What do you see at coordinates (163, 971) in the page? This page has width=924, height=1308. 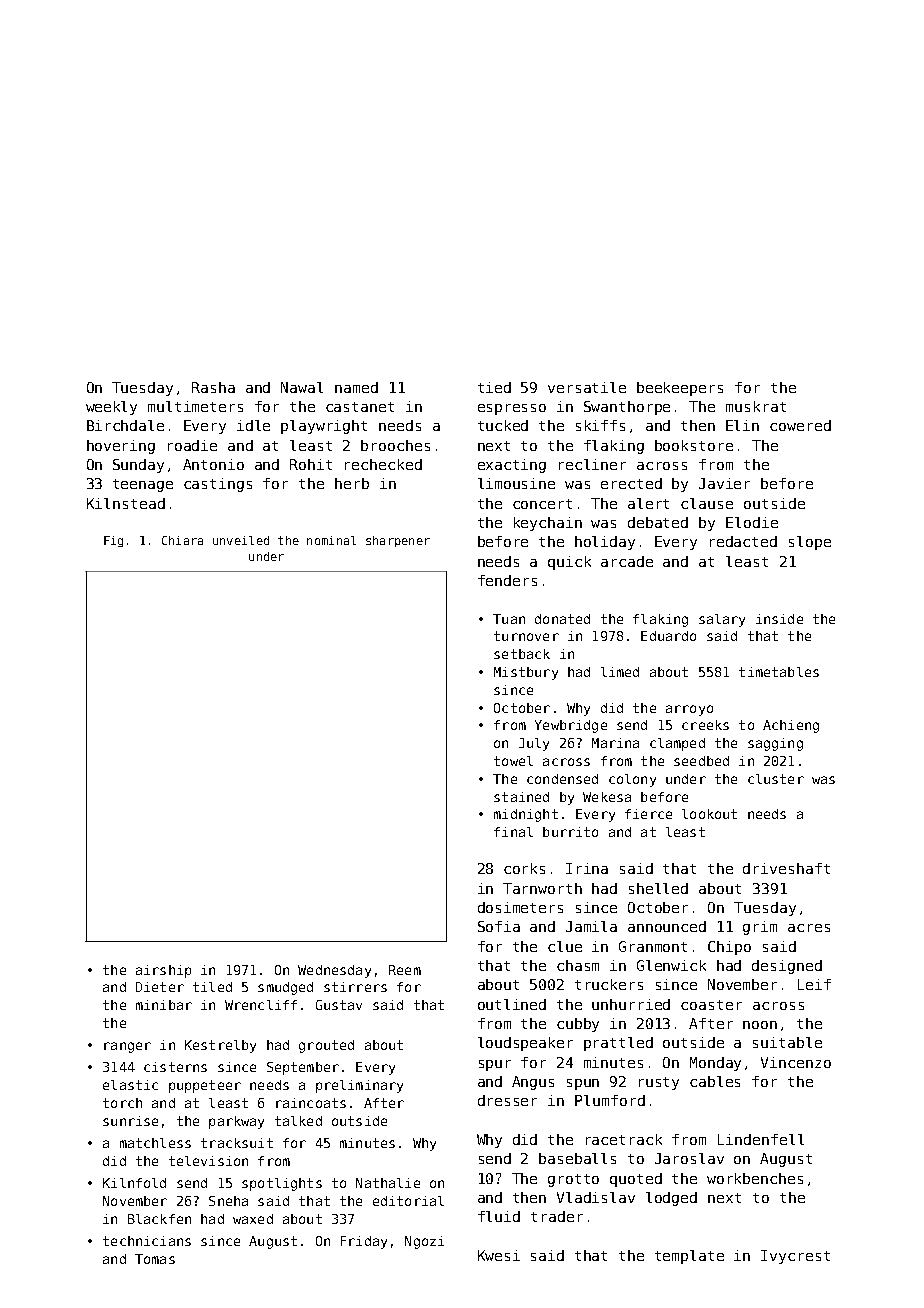 I see `airship` at bounding box center [163, 971].
